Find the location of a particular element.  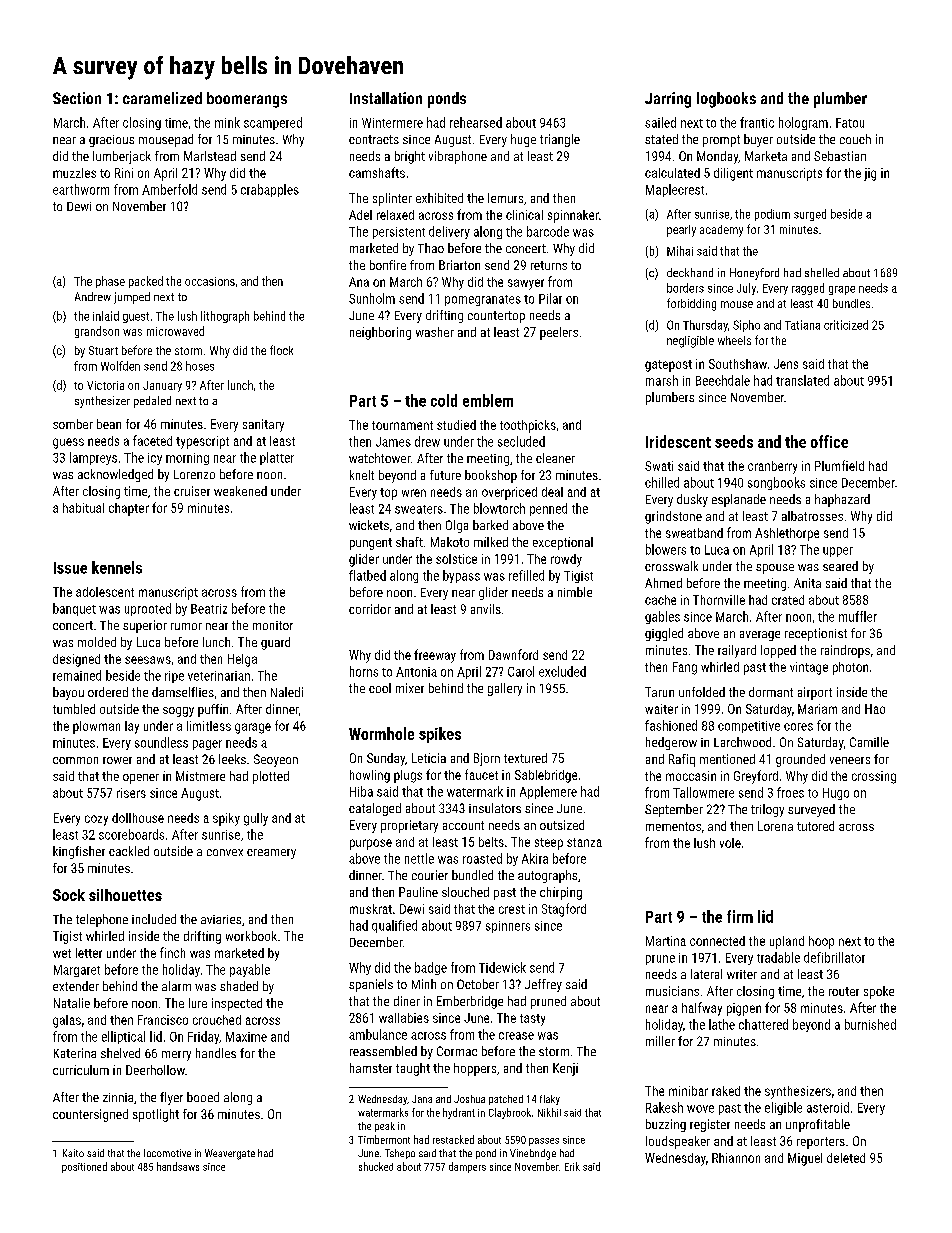

positioned is located at coordinates (84, 1167).
